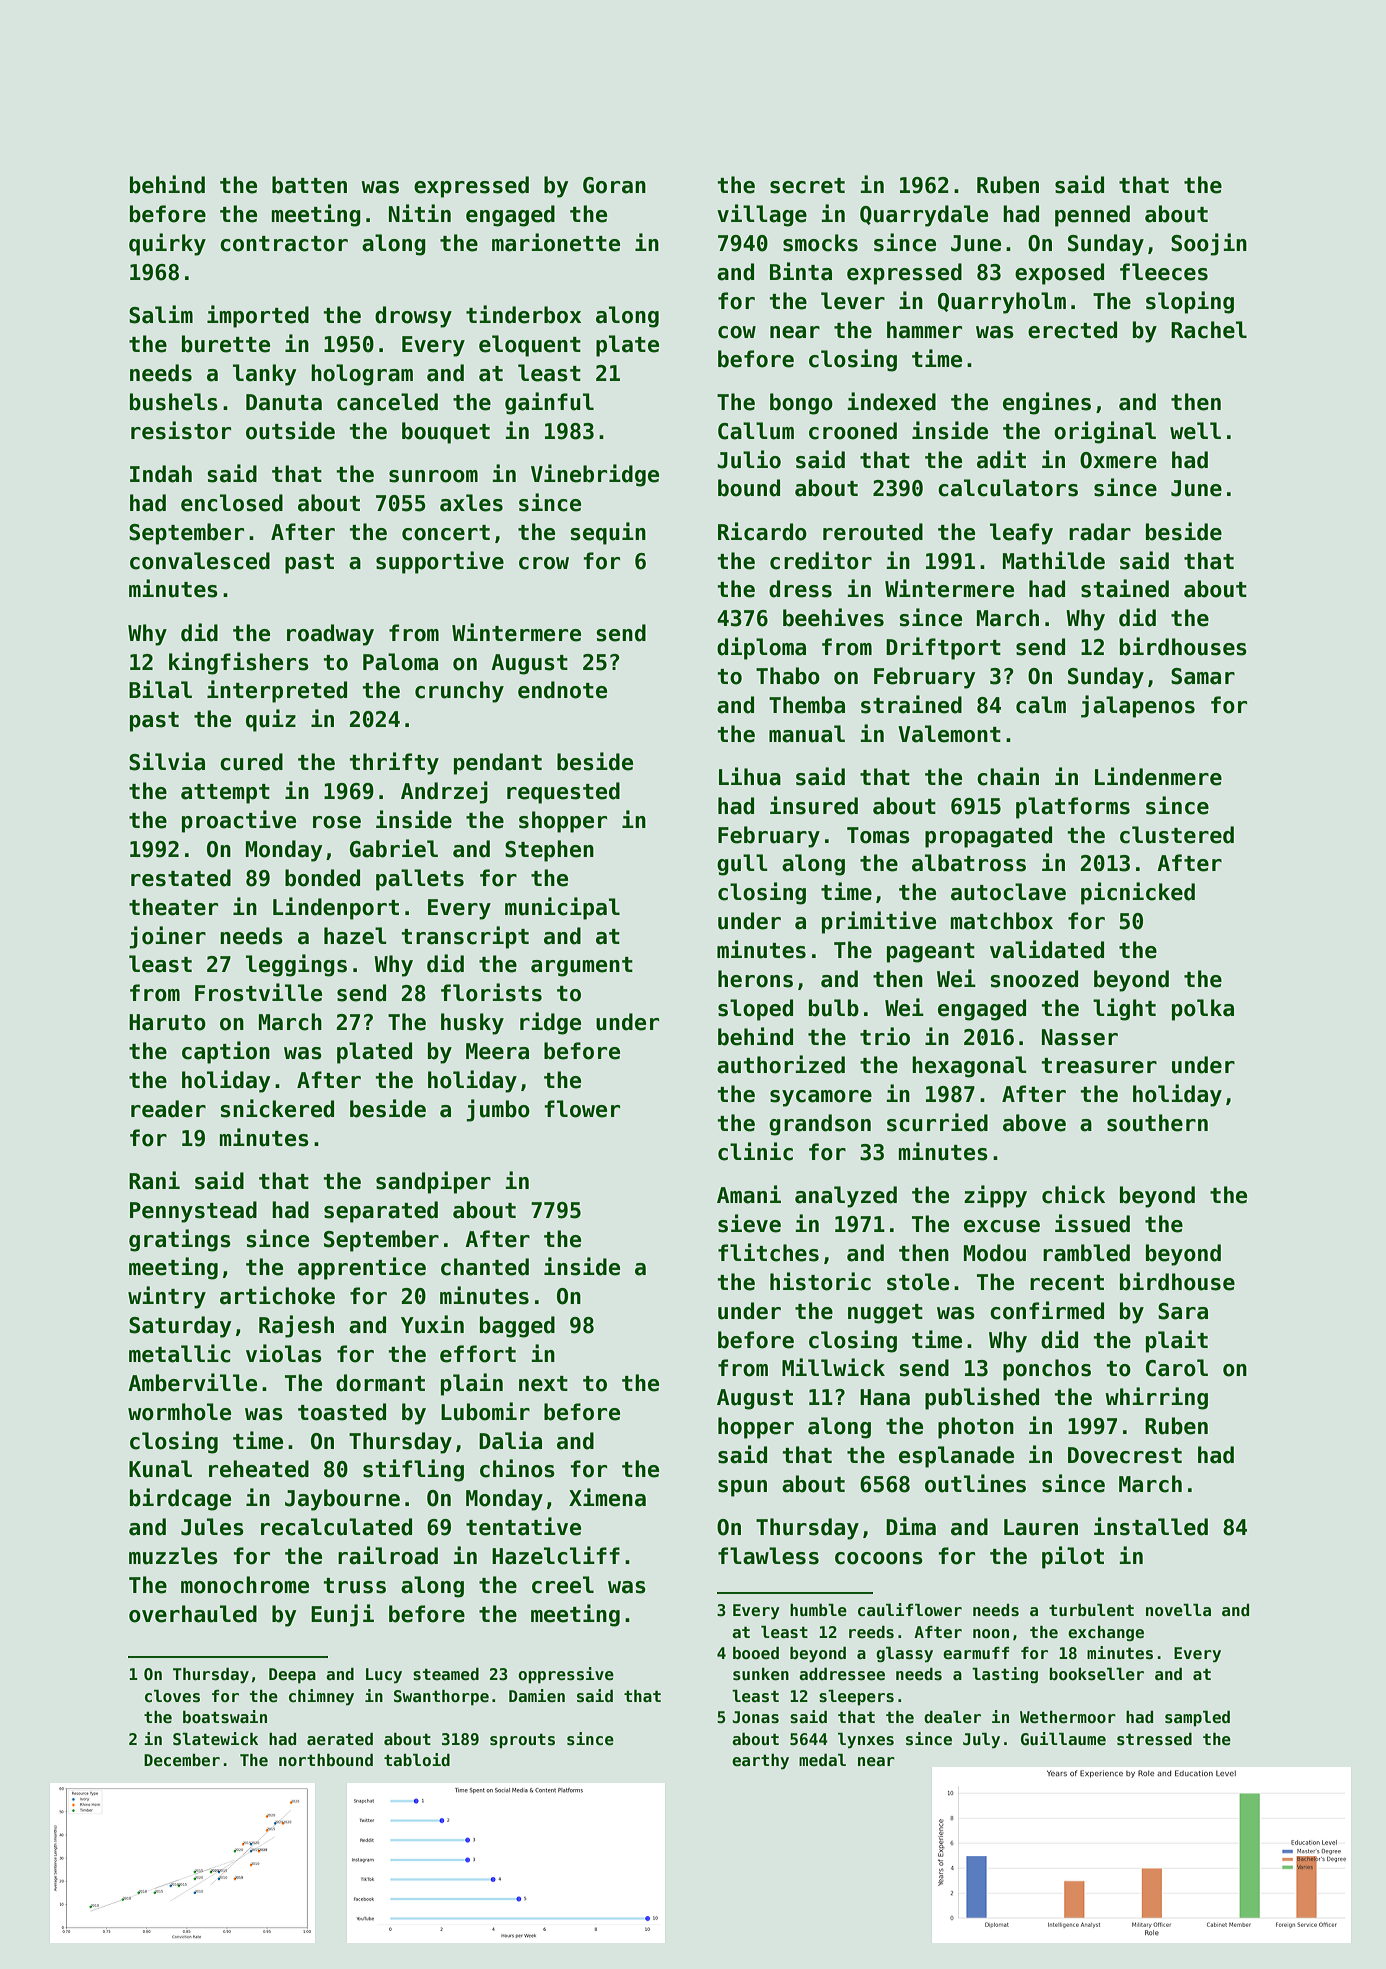 Image resolution: width=1386 pixels, height=1969 pixels. I want to click on overhauled, so click(193, 1614).
